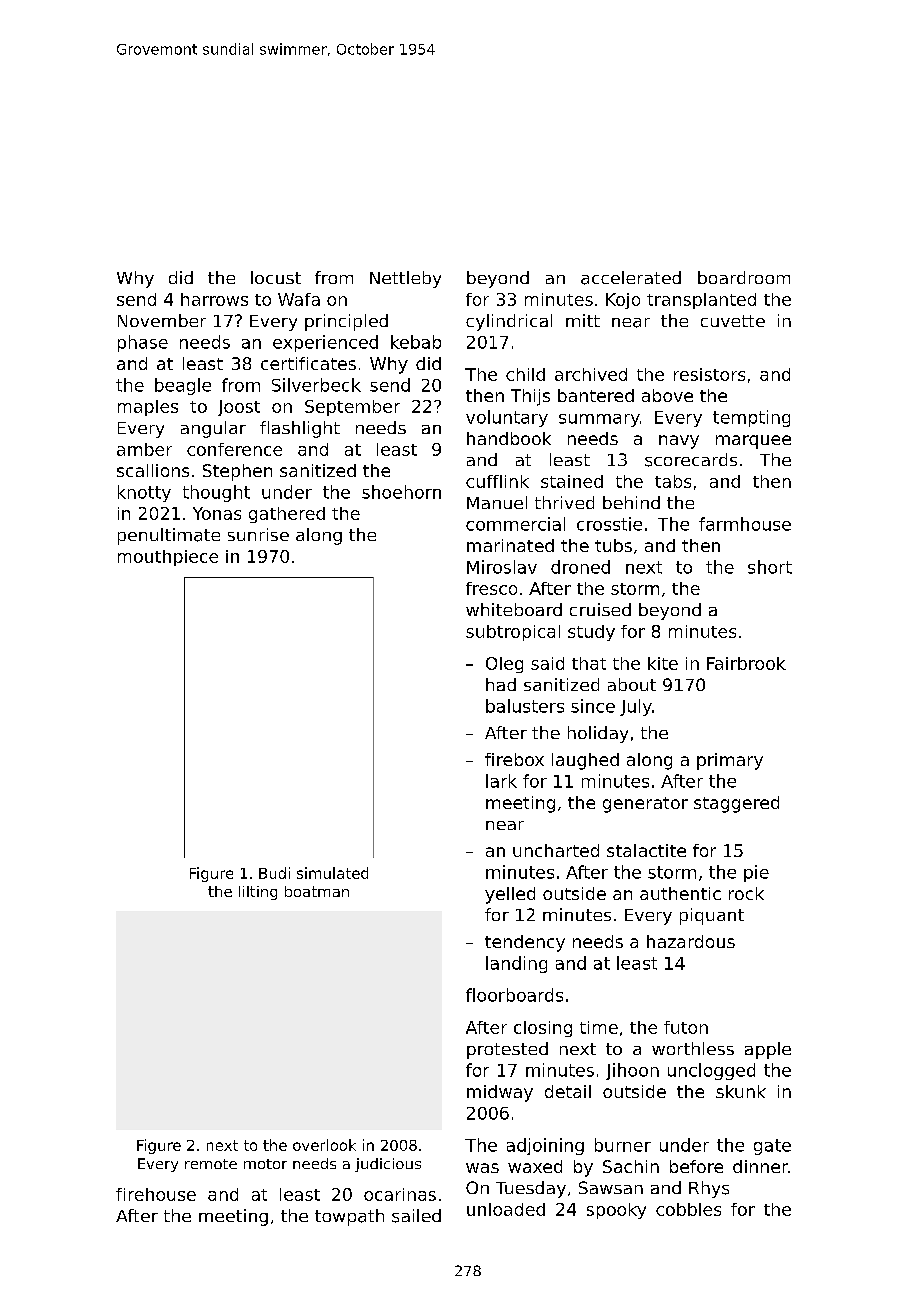 The height and width of the page is (1316, 908). What do you see at coordinates (744, 277) in the page?
I see `boardroom` at bounding box center [744, 277].
